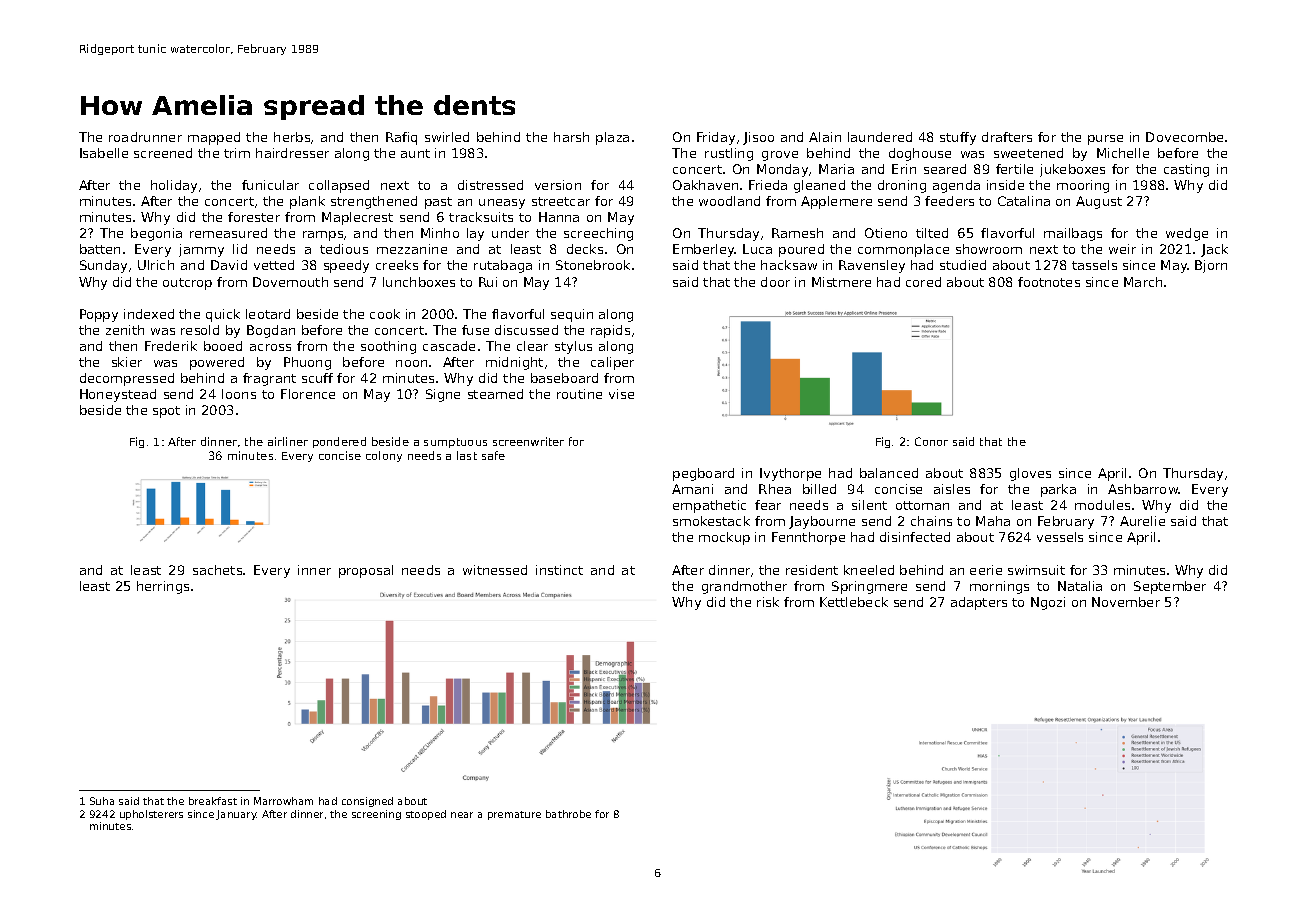  What do you see at coordinates (952, 489) in the image?
I see `aisles` at bounding box center [952, 489].
